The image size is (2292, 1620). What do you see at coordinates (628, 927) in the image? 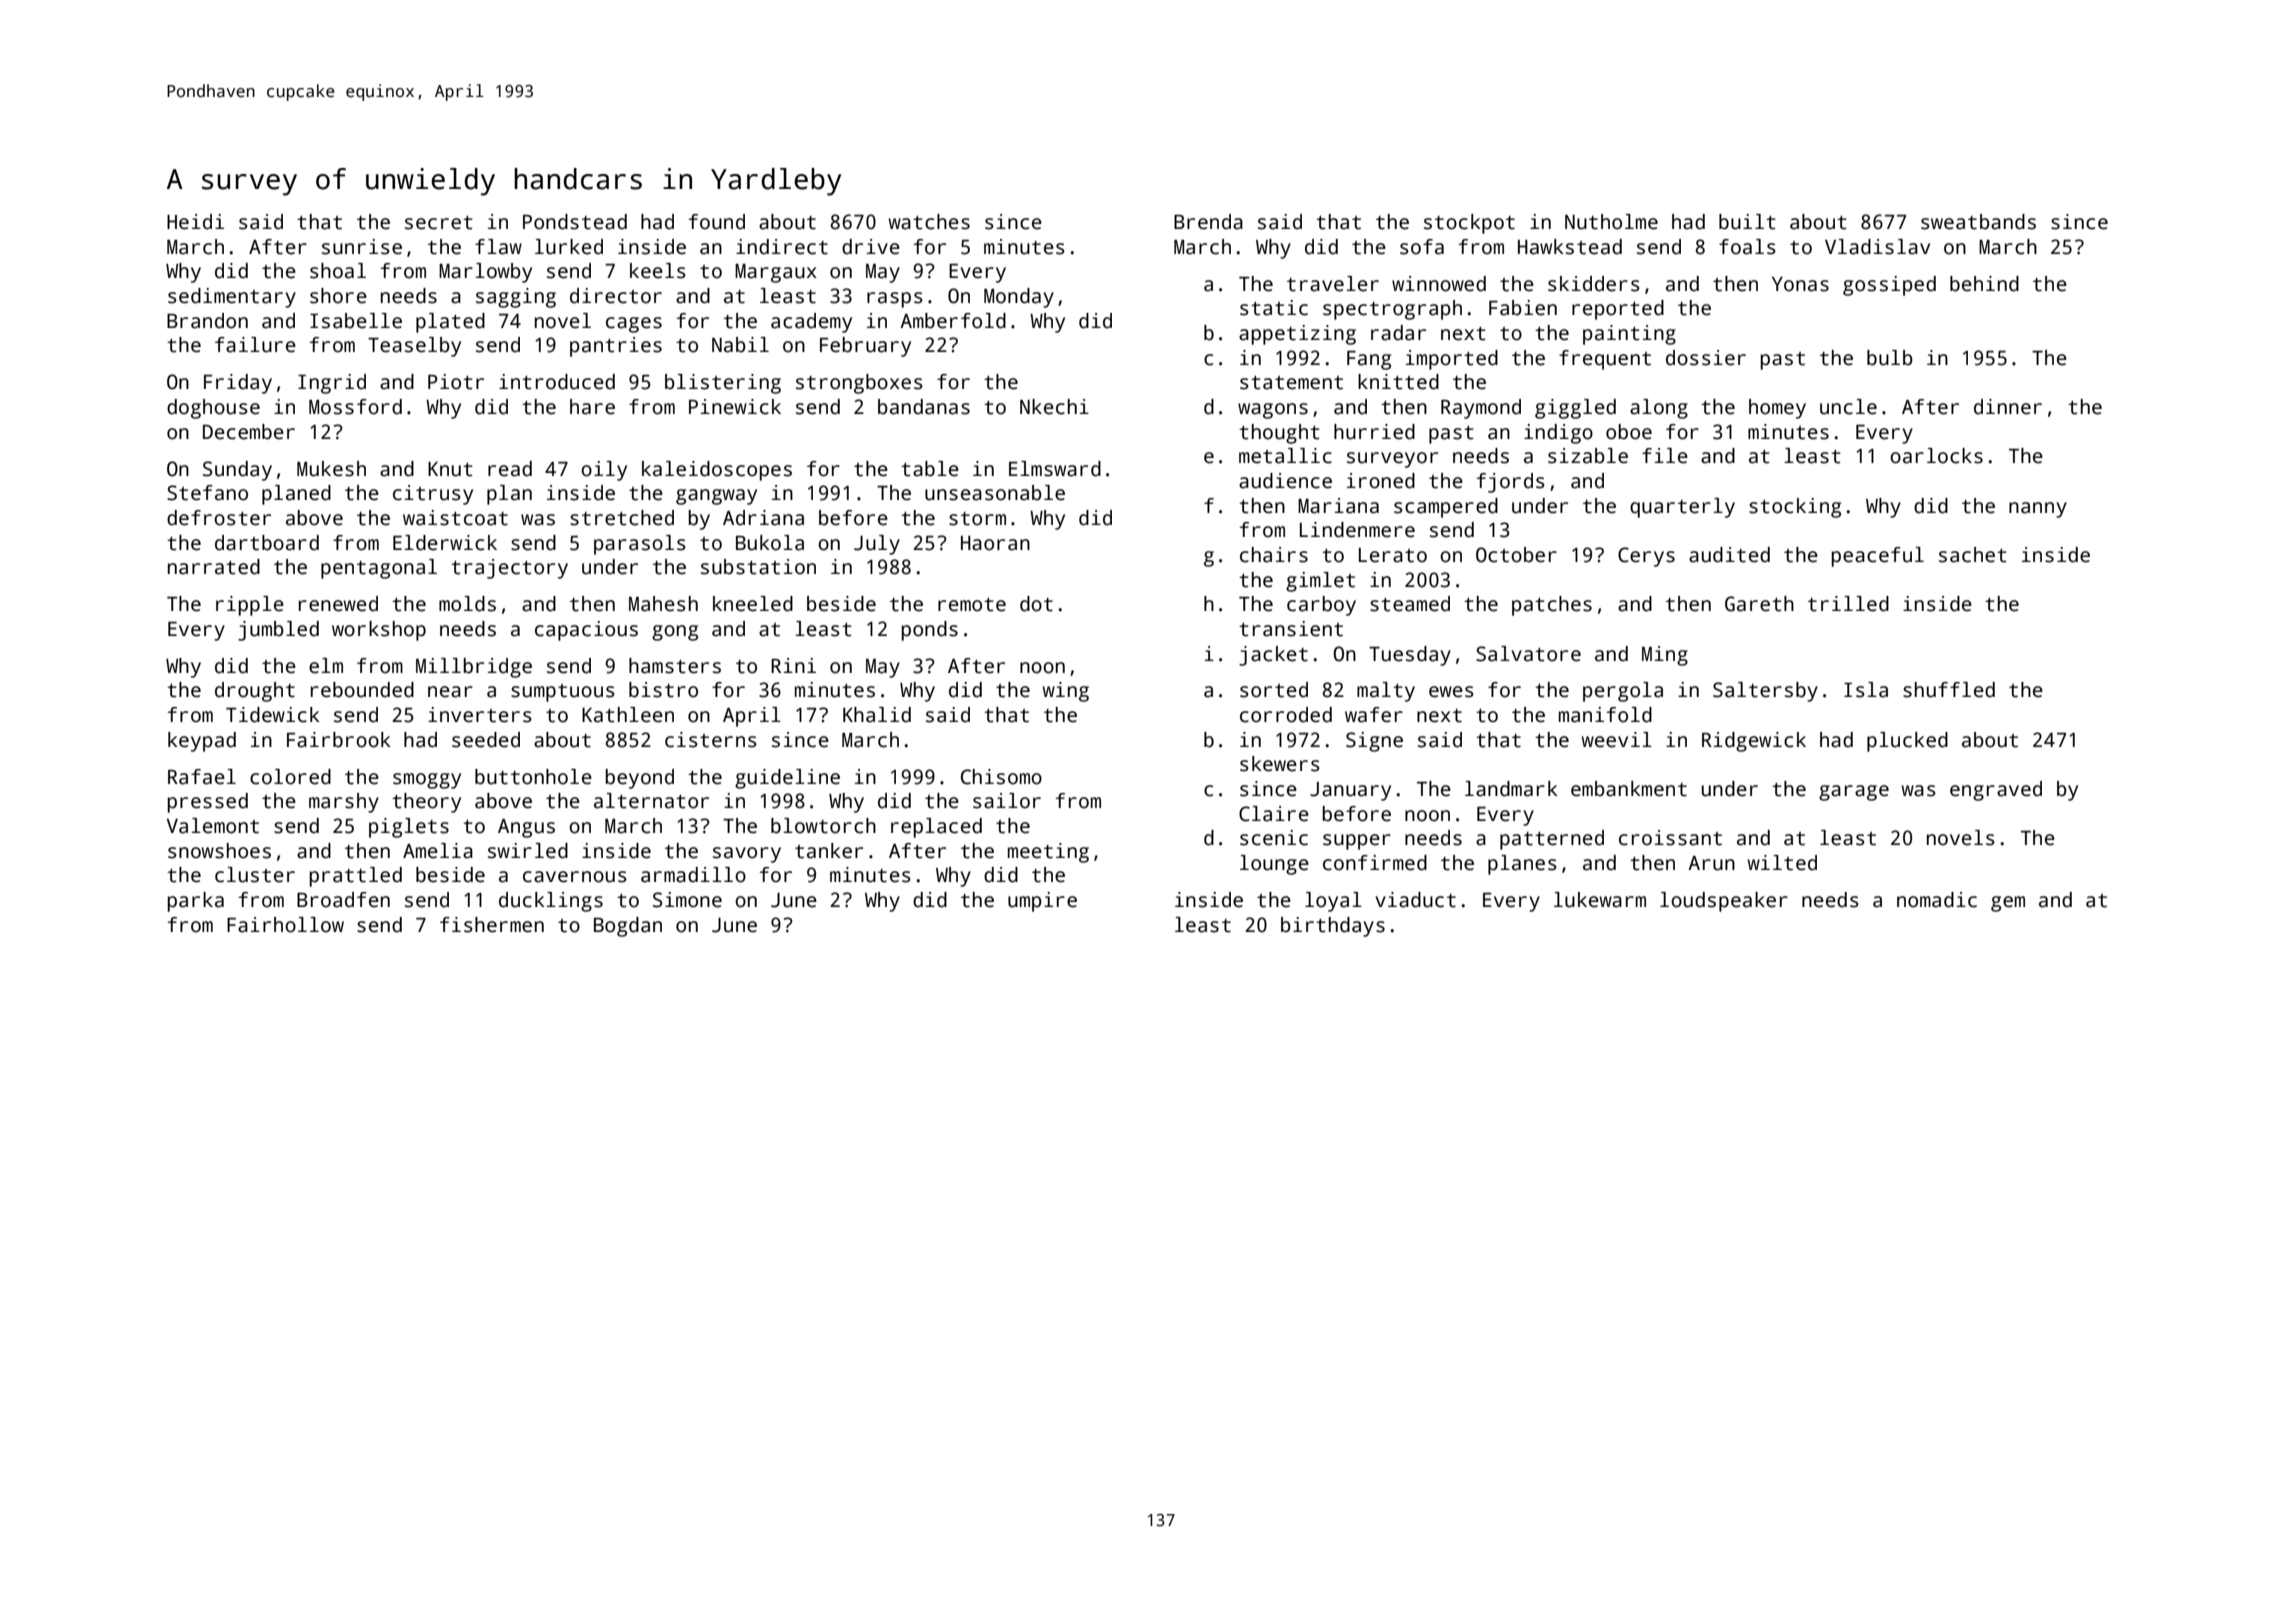
I see `Bogdan` at bounding box center [628, 927].
